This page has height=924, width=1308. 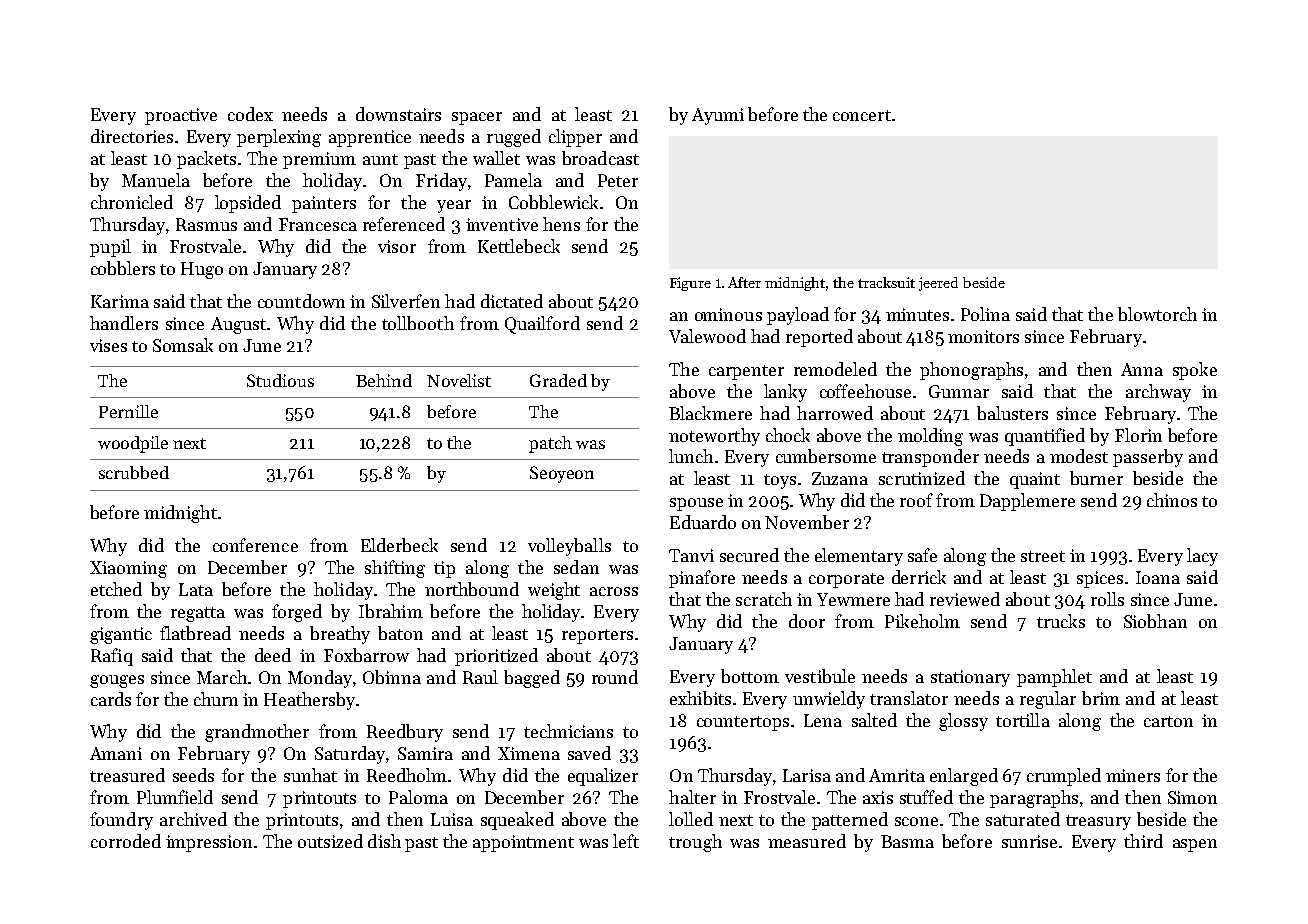 What do you see at coordinates (862, 115) in the page?
I see `concert` at bounding box center [862, 115].
